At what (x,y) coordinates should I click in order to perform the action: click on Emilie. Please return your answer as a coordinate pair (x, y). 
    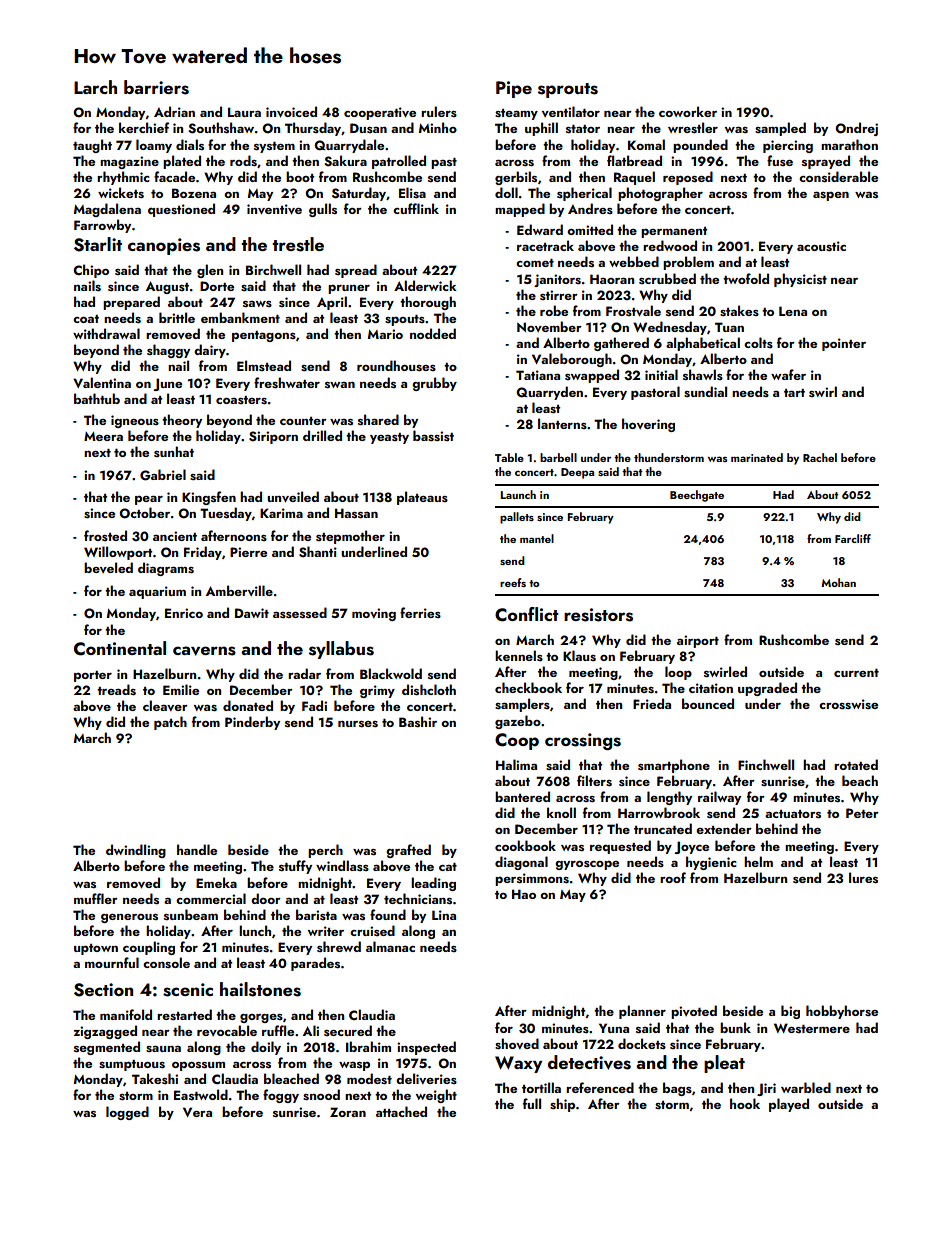
    Looking at the image, I should click on (181, 689).
